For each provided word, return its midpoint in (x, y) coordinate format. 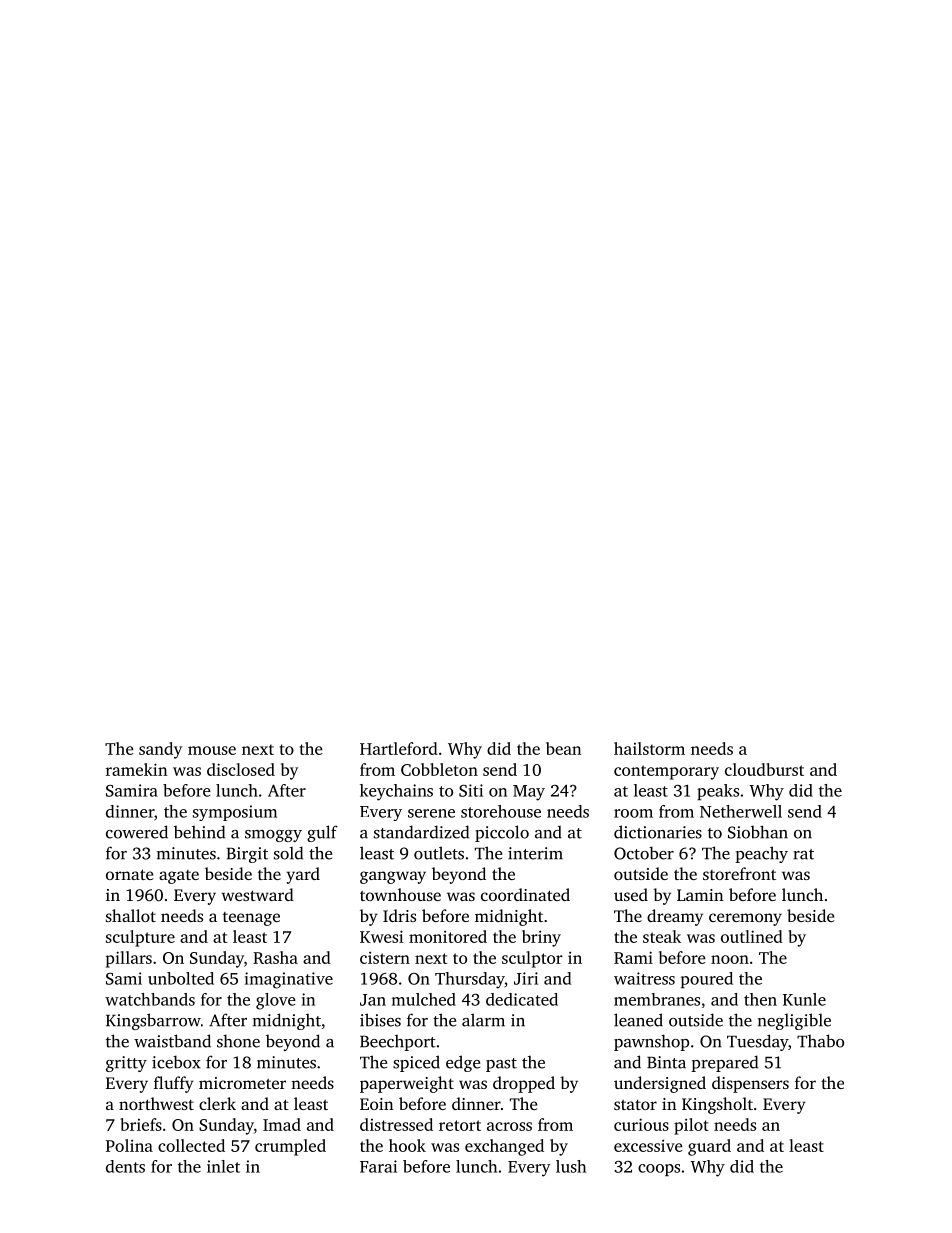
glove (276, 1001)
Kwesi (381, 936)
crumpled (290, 1147)
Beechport (398, 1043)
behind (199, 832)
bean (563, 748)
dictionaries (658, 832)
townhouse (400, 894)
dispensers (750, 1084)
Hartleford (399, 748)
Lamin (700, 895)
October (644, 853)
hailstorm (649, 748)
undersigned (660, 1084)
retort (460, 1125)
